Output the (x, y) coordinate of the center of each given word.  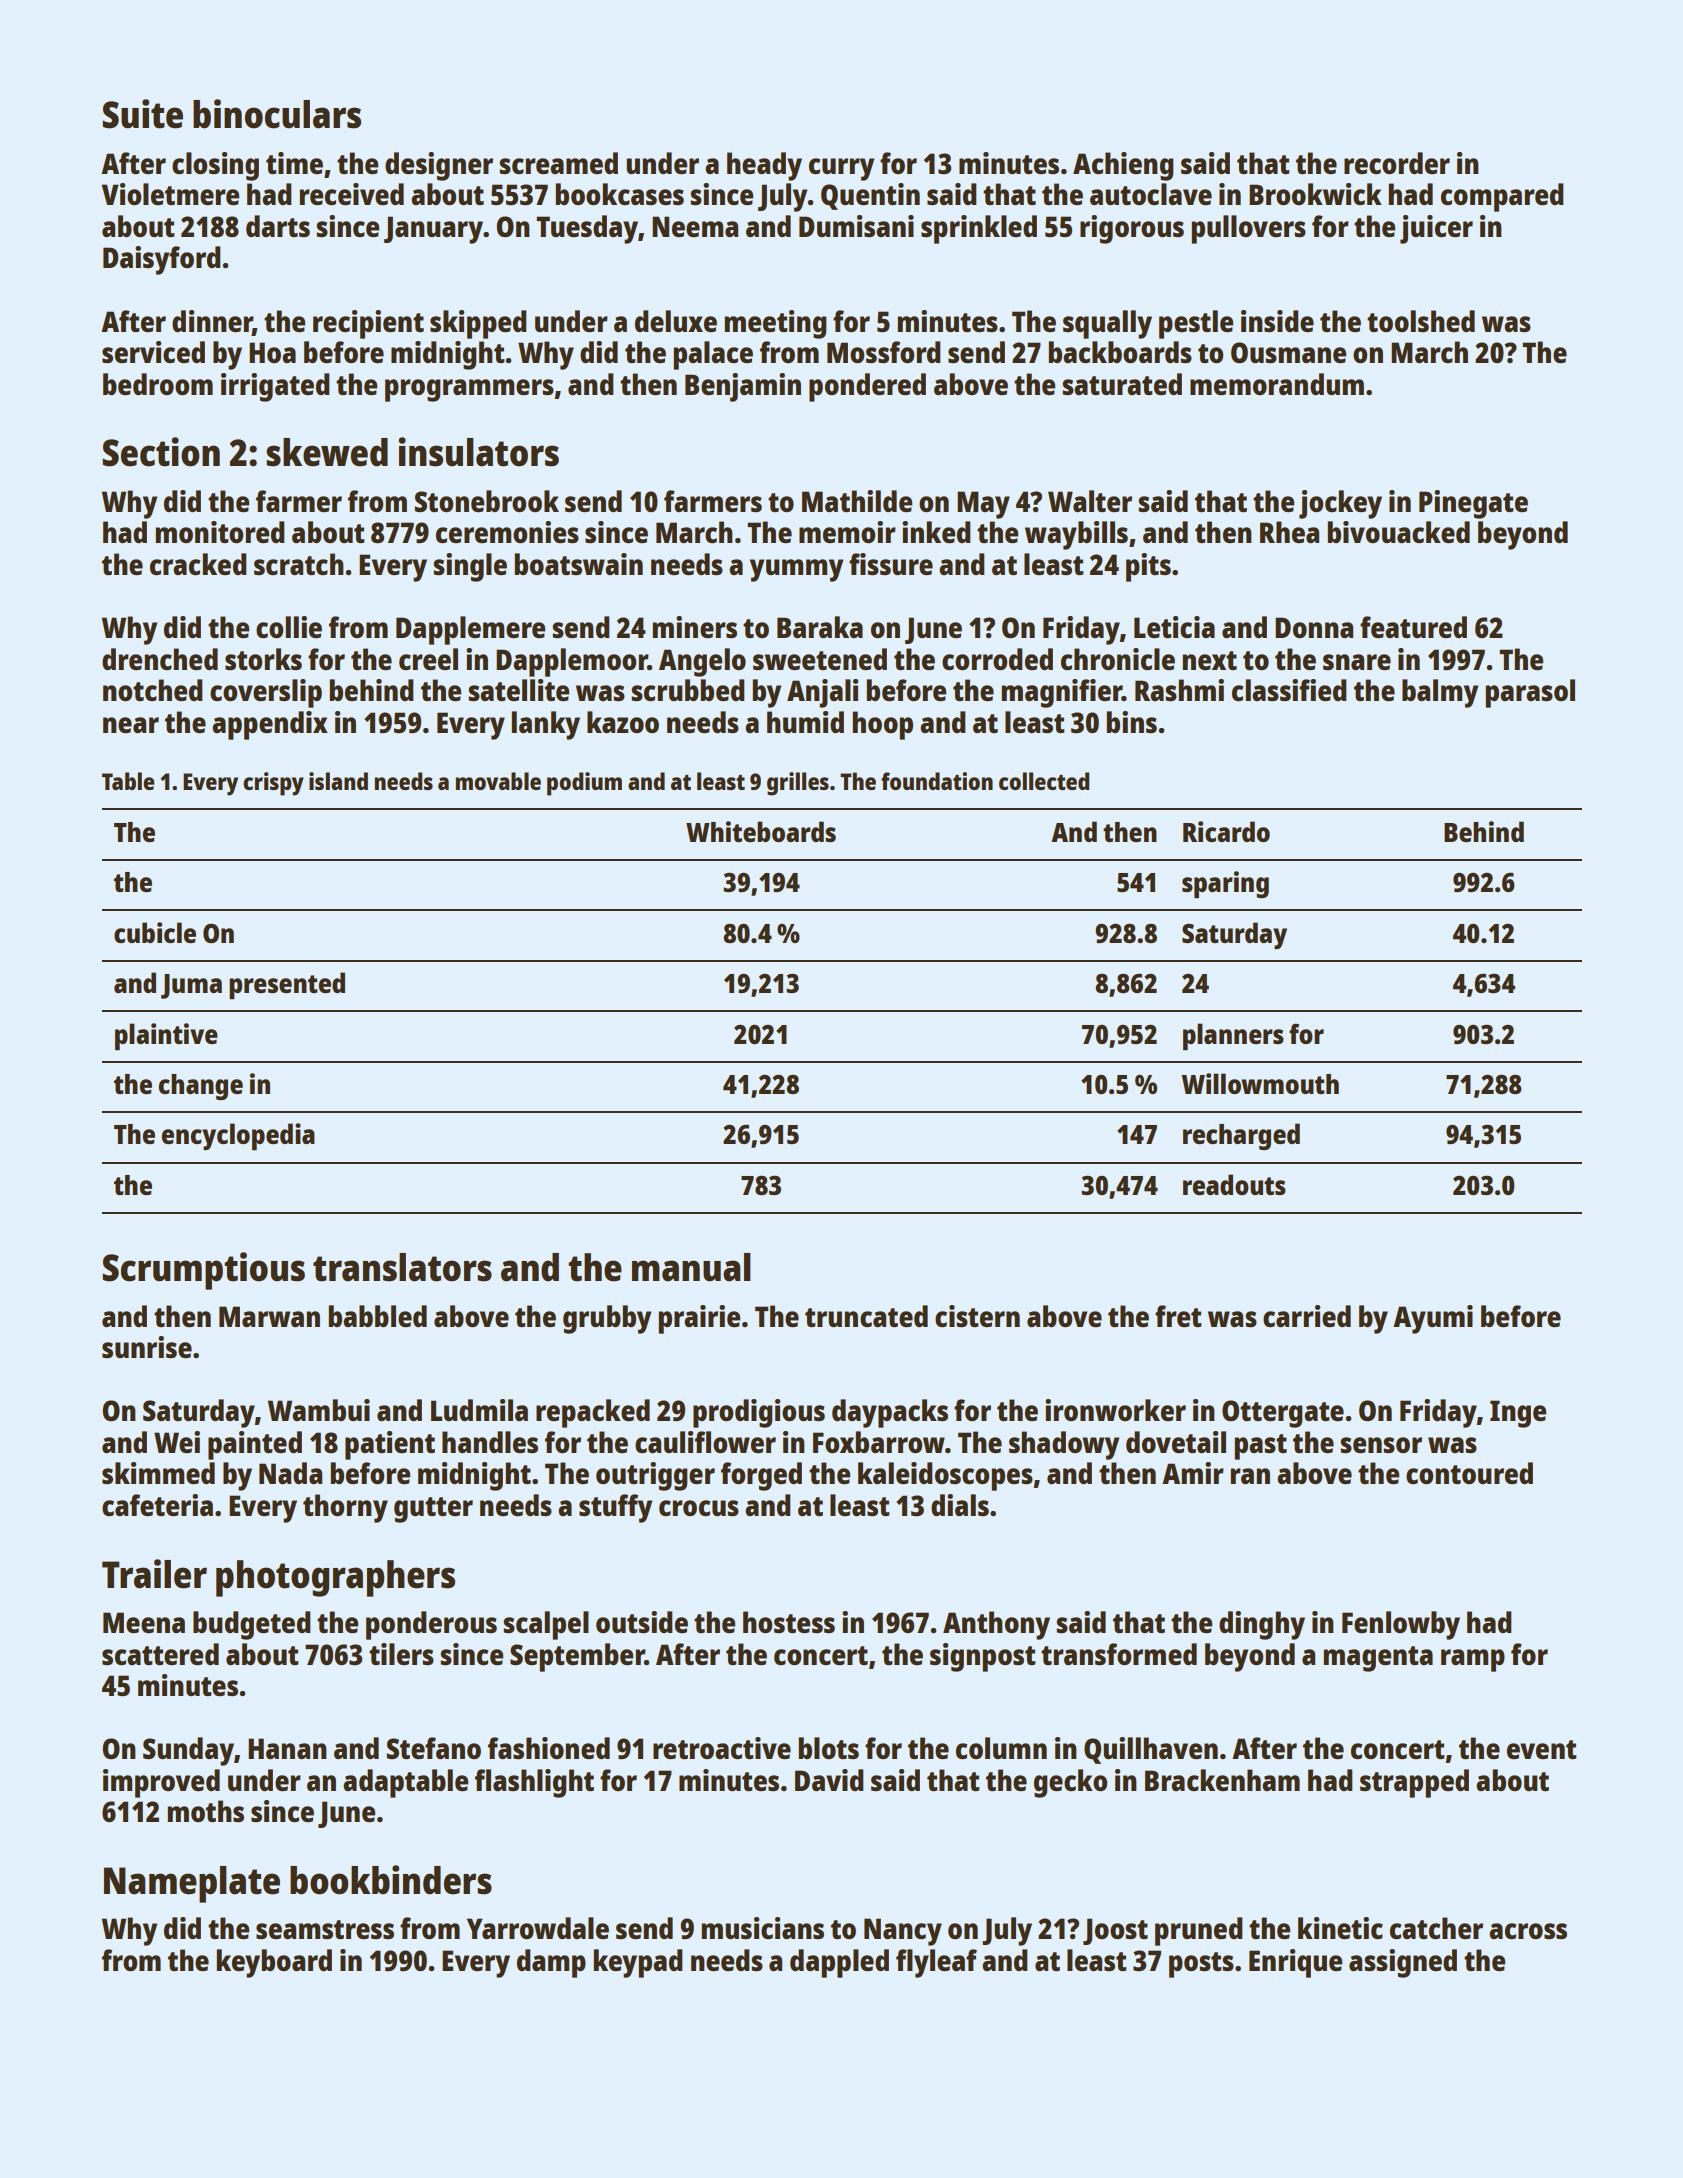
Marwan (269, 1316)
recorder (1397, 163)
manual (691, 1267)
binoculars (277, 114)
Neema (695, 226)
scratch (299, 564)
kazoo (623, 722)
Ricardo (1226, 831)
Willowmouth (1260, 1083)
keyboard (274, 1963)
